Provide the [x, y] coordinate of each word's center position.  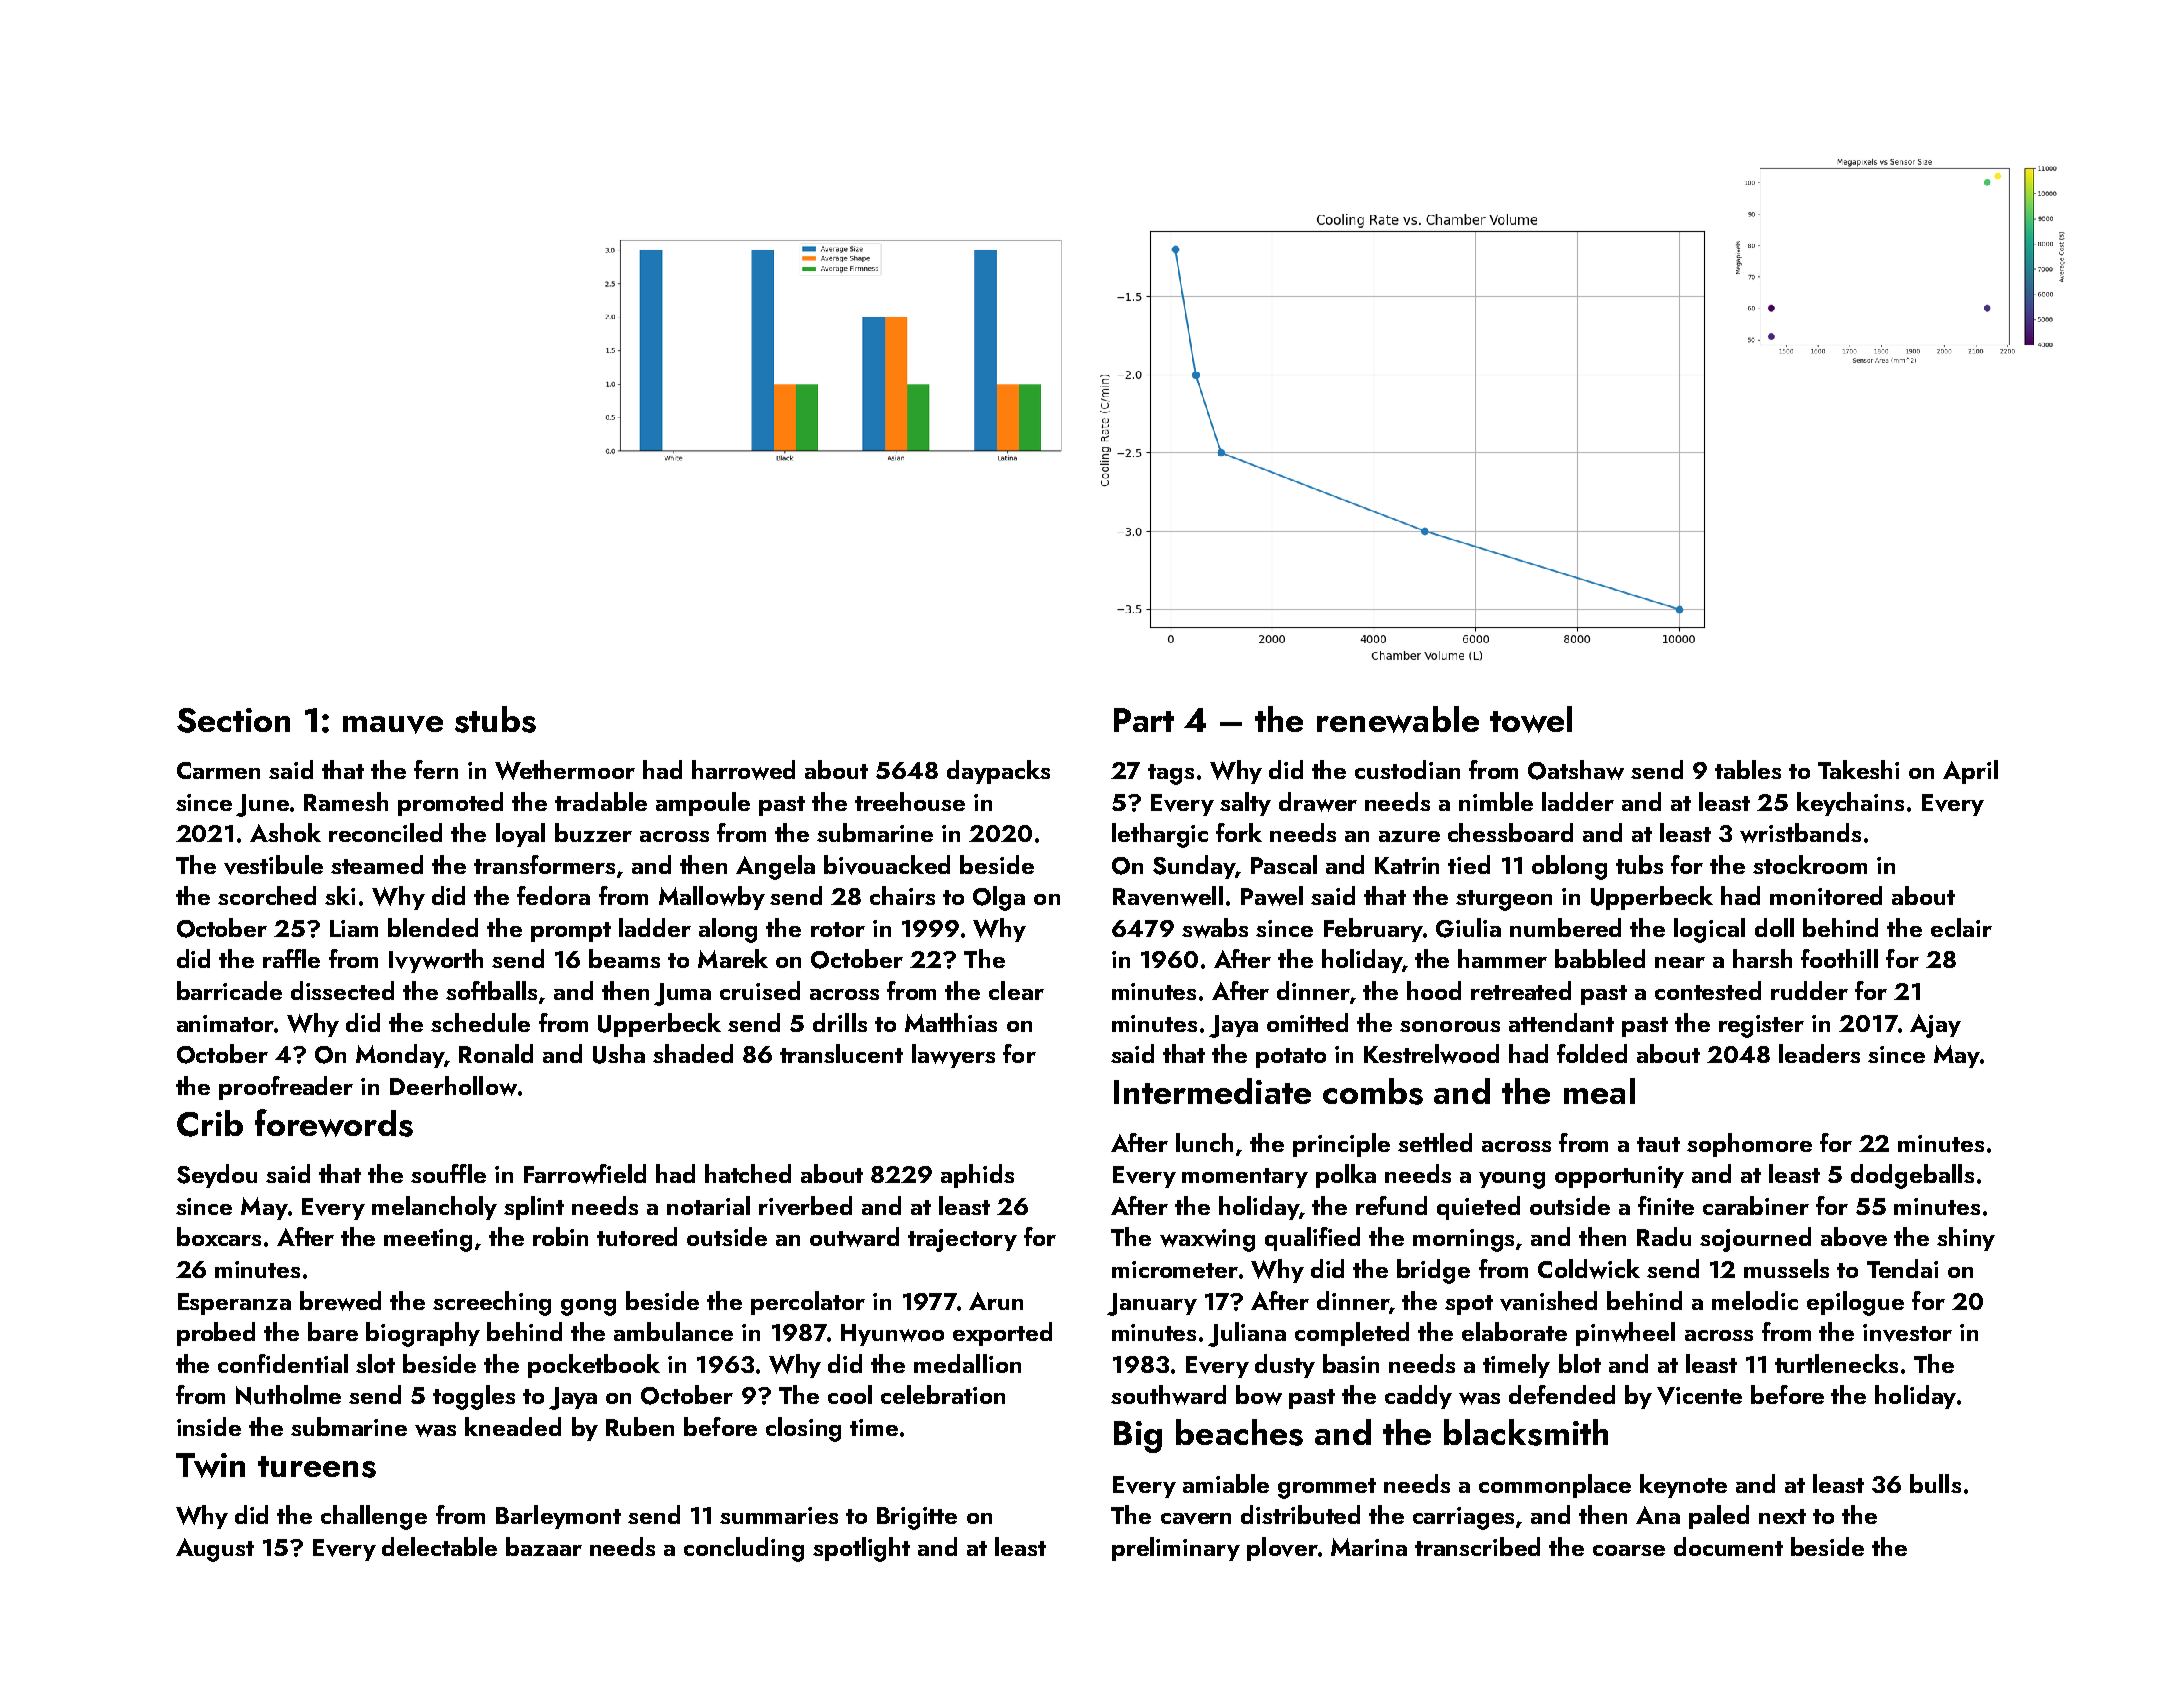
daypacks [998, 772]
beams [624, 958]
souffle [448, 1173]
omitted [1307, 1022]
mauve [393, 725]
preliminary [1176, 1549]
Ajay [1935, 1026]
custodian [1407, 769]
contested [1708, 990]
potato [1291, 1058]
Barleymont [558, 1517]
